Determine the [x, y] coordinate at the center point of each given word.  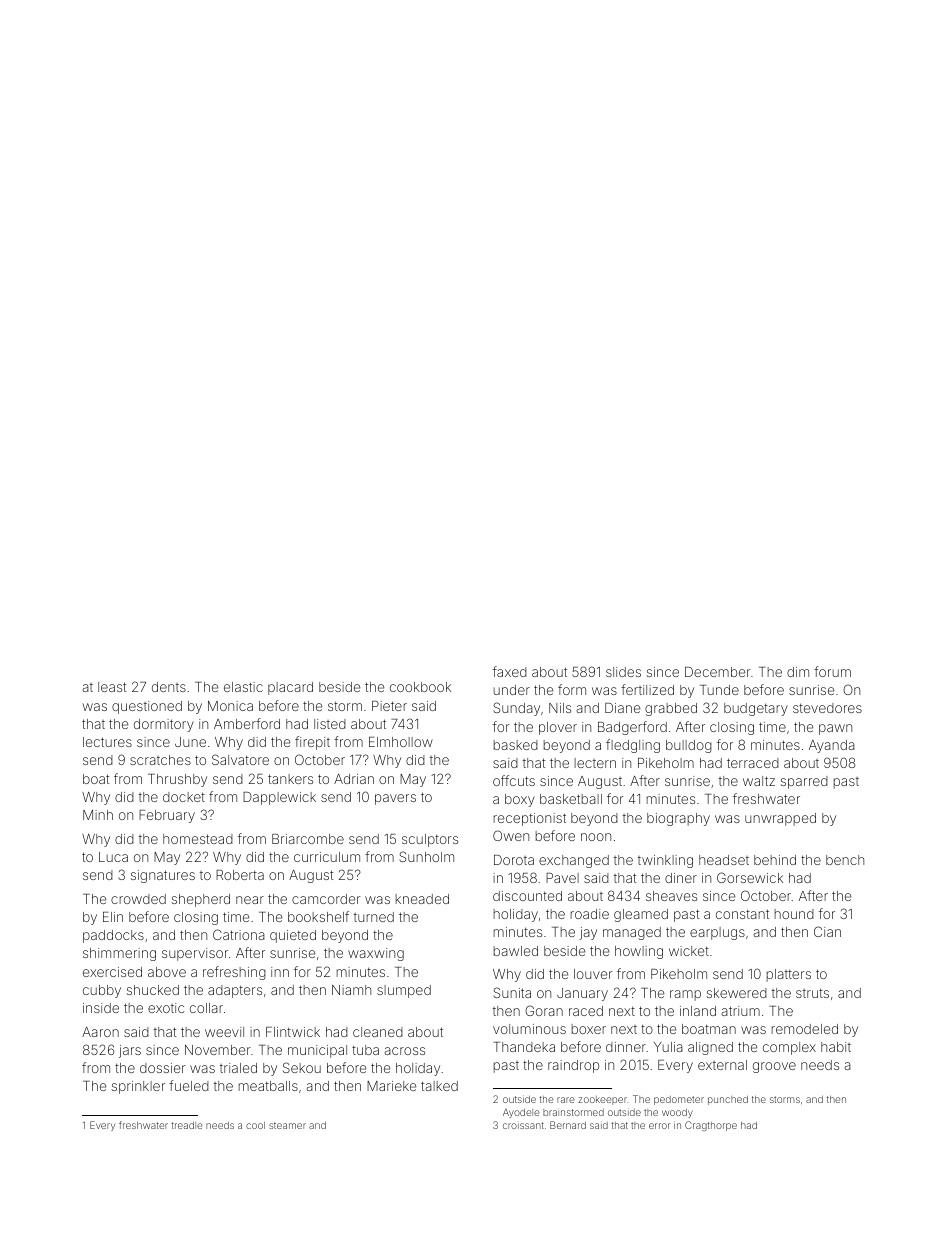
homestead [198, 839]
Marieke [391, 1086]
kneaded [422, 899]
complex [789, 1048]
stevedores [827, 708]
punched [728, 1100]
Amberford [247, 723]
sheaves [671, 896]
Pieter [389, 706]
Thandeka [524, 1047]
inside [101, 1008]
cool [255, 1125]
